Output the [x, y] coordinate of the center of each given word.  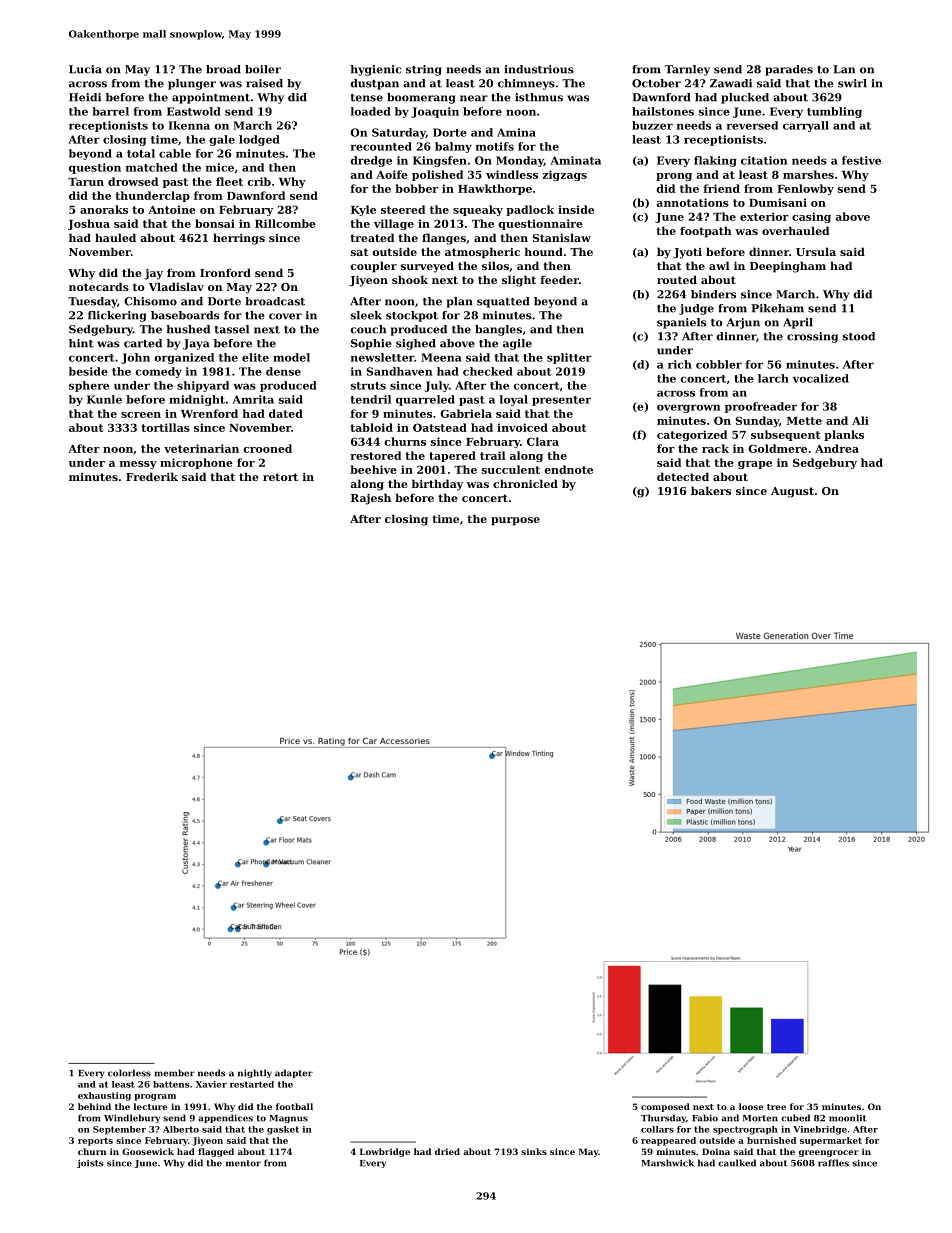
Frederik [152, 476]
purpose [515, 521]
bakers [711, 490]
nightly [255, 1073]
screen [141, 415]
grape [755, 465]
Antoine [172, 209]
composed [665, 1107]
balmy [453, 147]
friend [721, 188]
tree [776, 1107]
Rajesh [371, 499]
